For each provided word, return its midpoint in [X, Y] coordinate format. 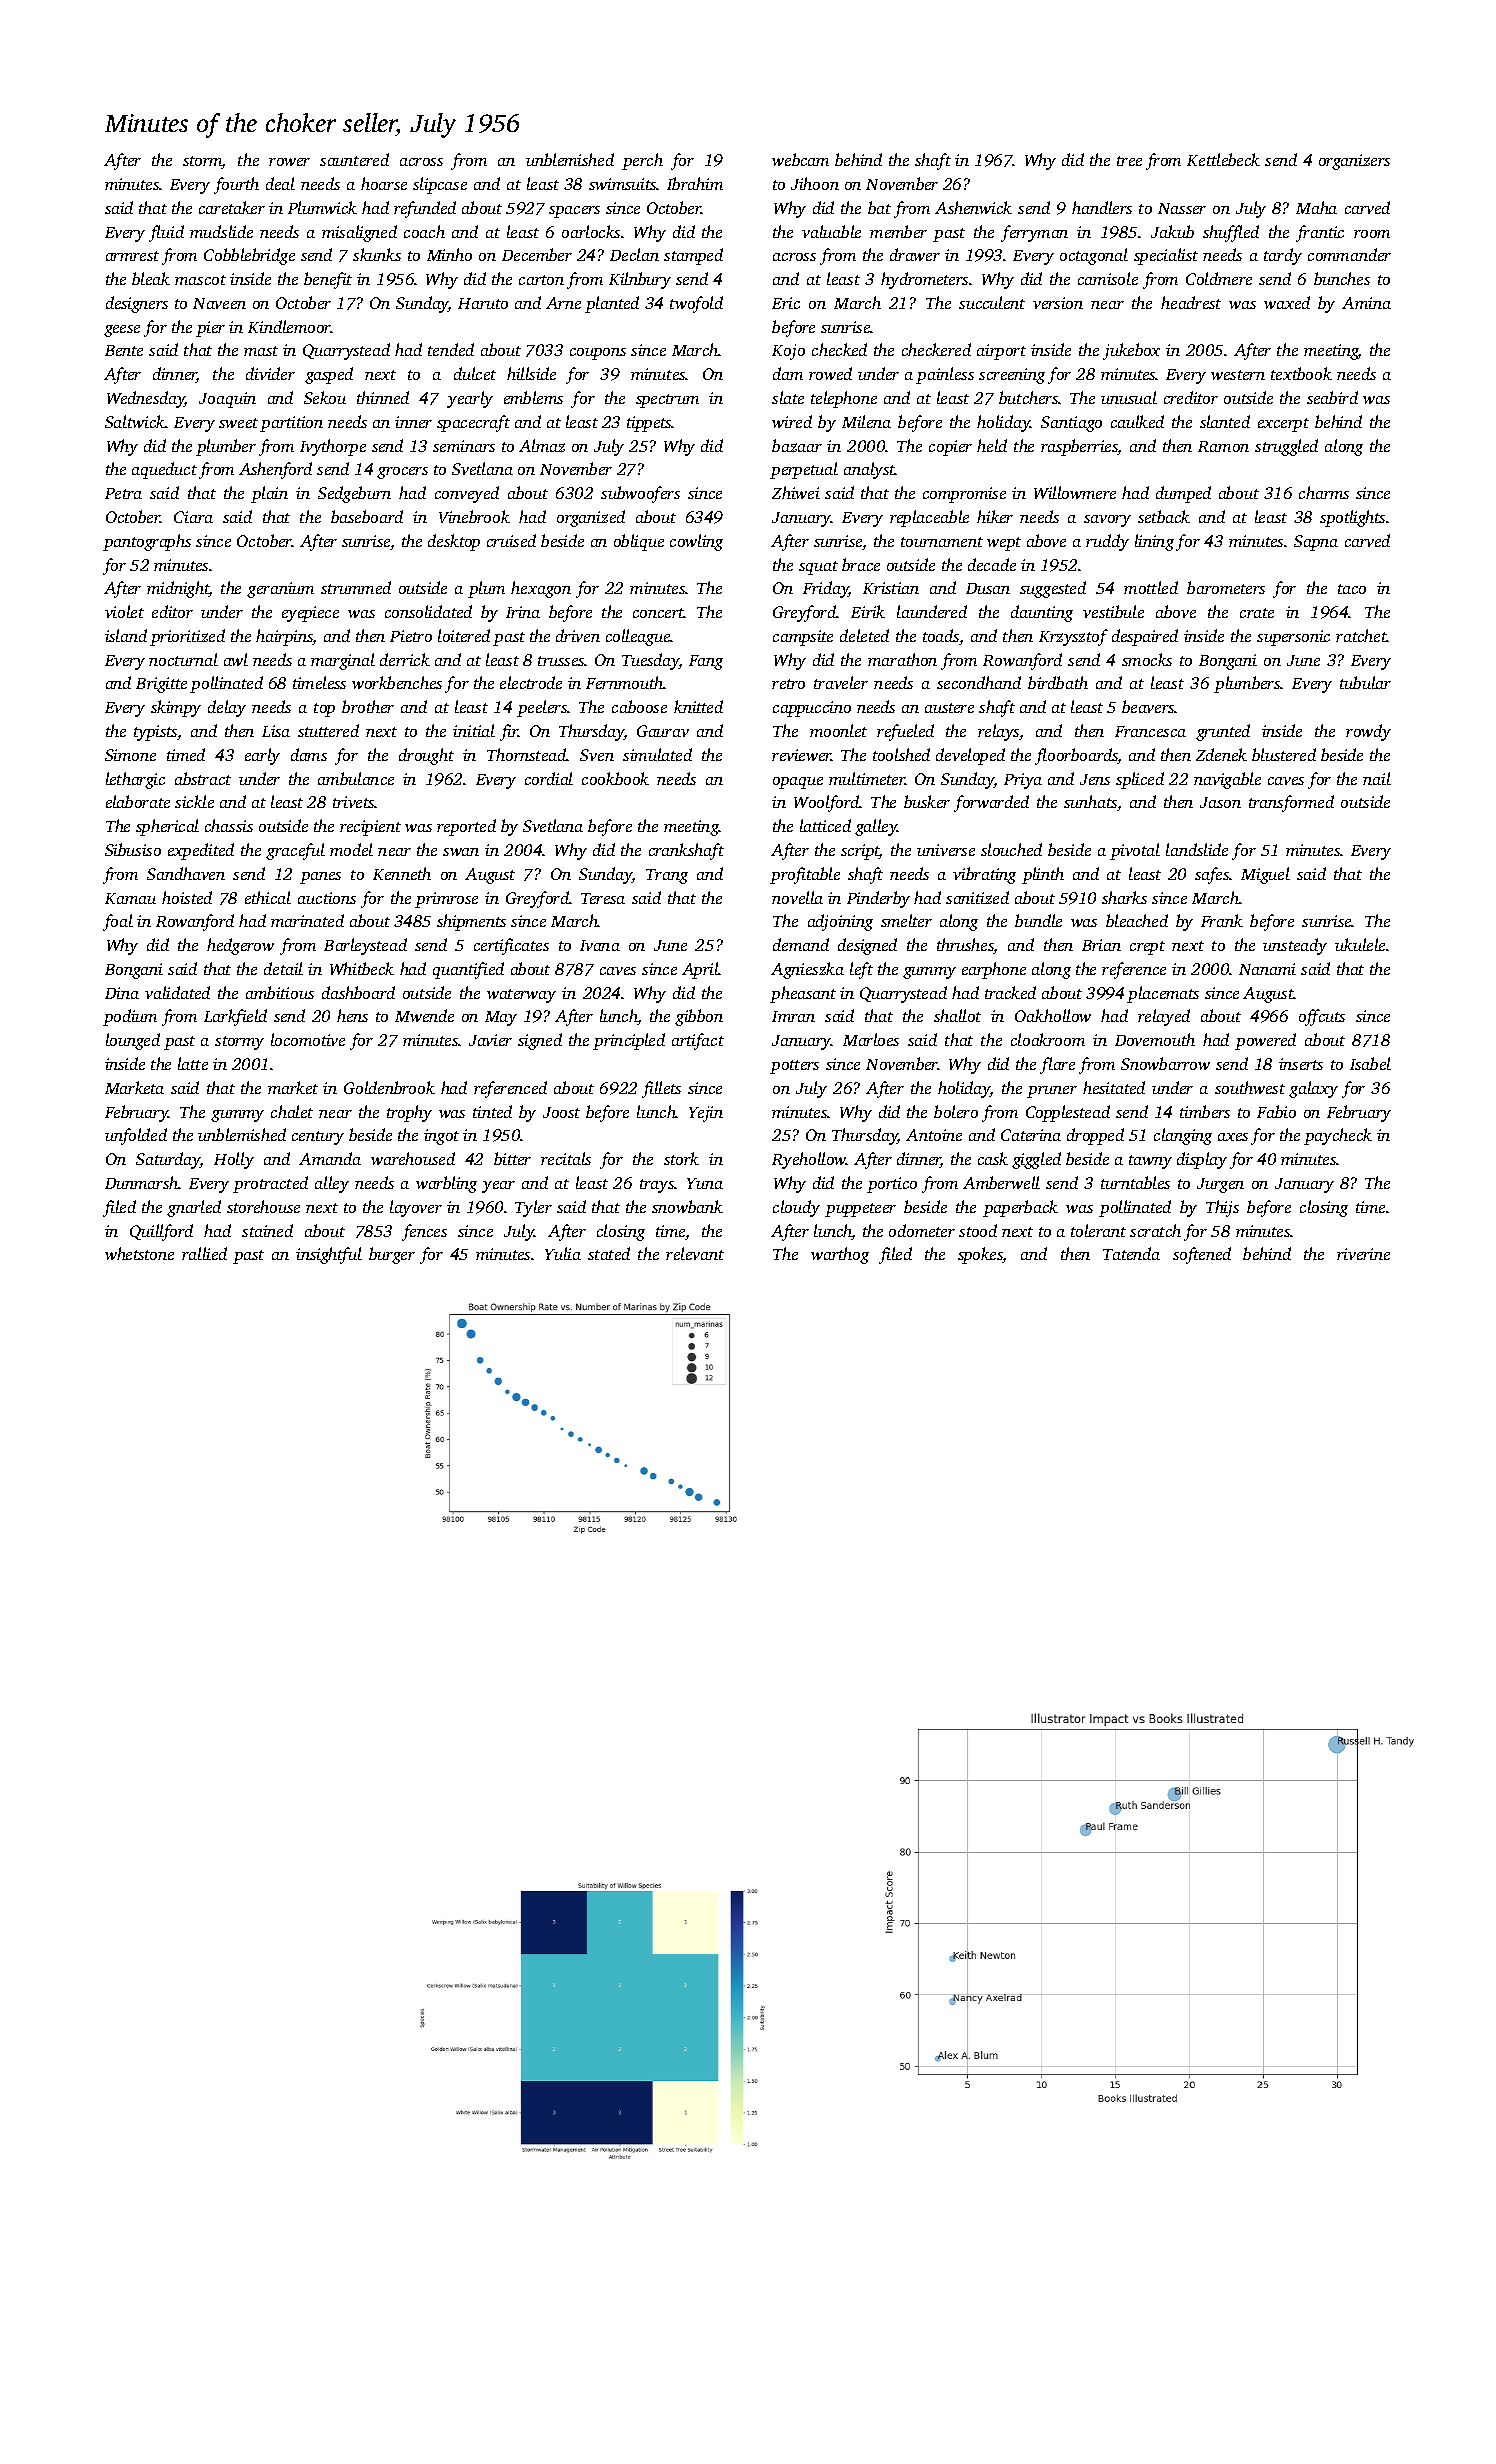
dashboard [358, 992]
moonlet [838, 730]
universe [946, 850]
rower [289, 162]
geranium [280, 590]
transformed [1291, 803]
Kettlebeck [1223, 159]
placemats [1163, 994]
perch [642, 161]
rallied [204, 1253]
